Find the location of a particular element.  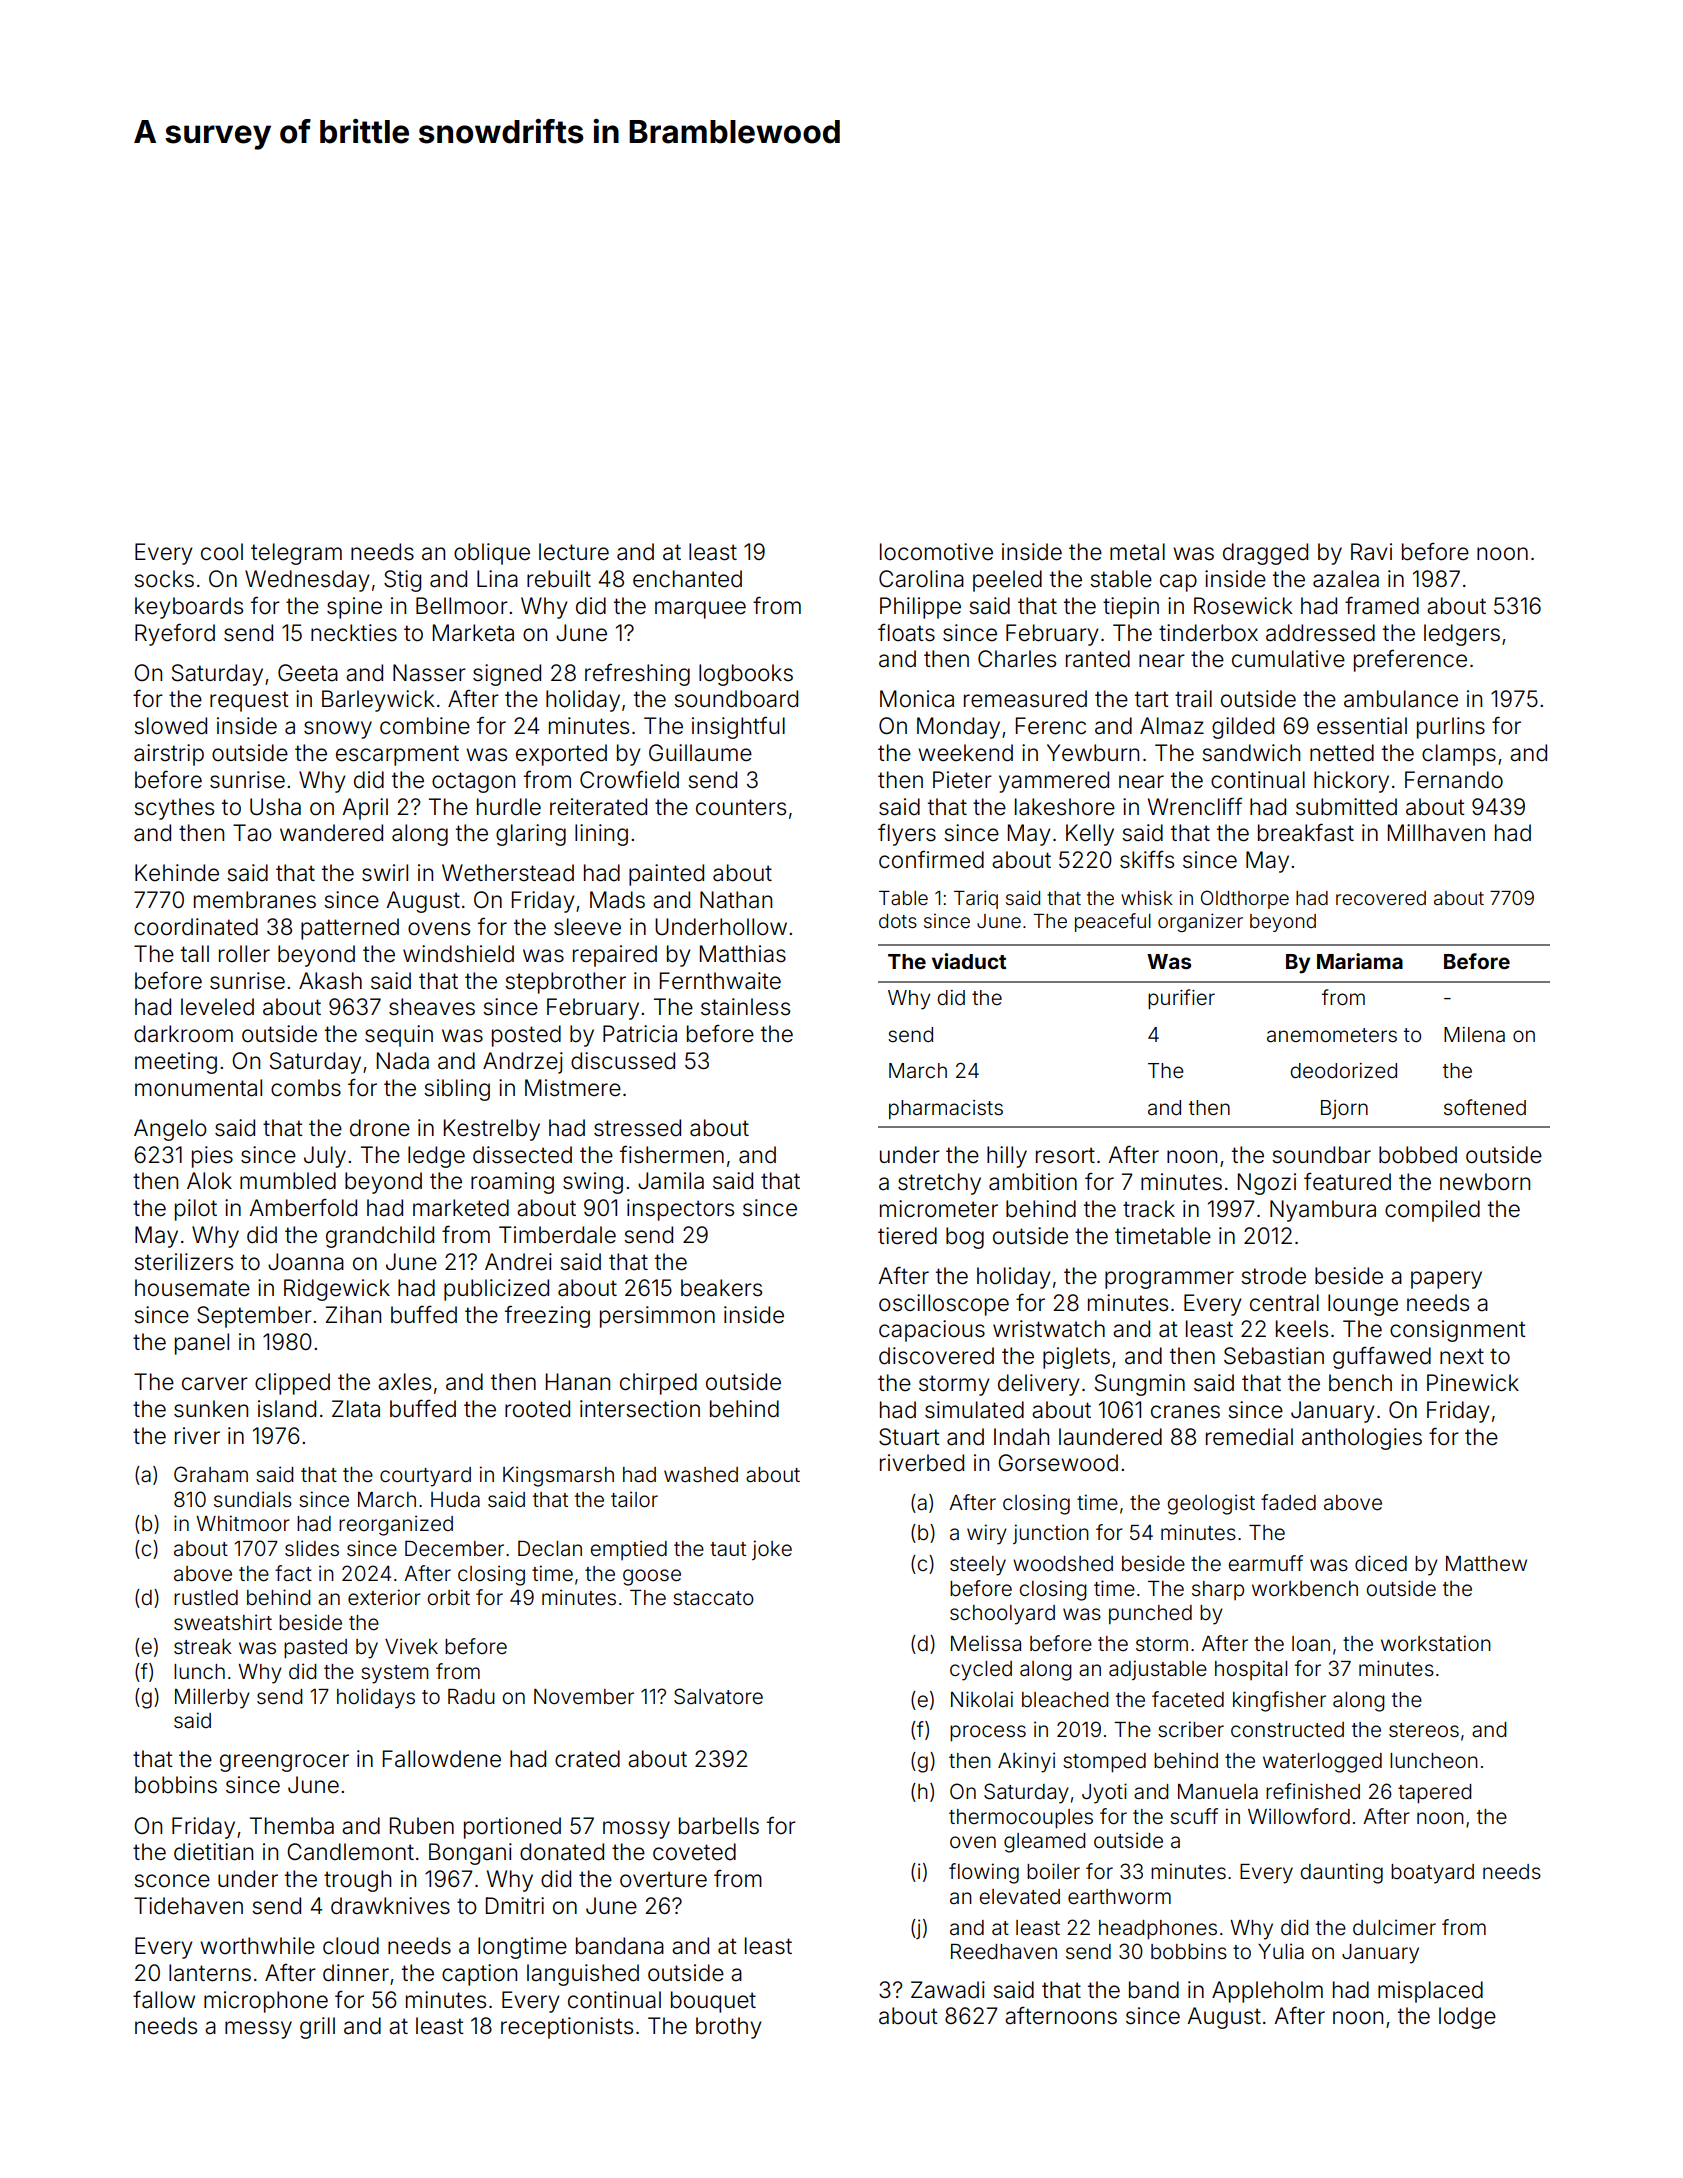

slowed is located at coordinates (170, 726).
